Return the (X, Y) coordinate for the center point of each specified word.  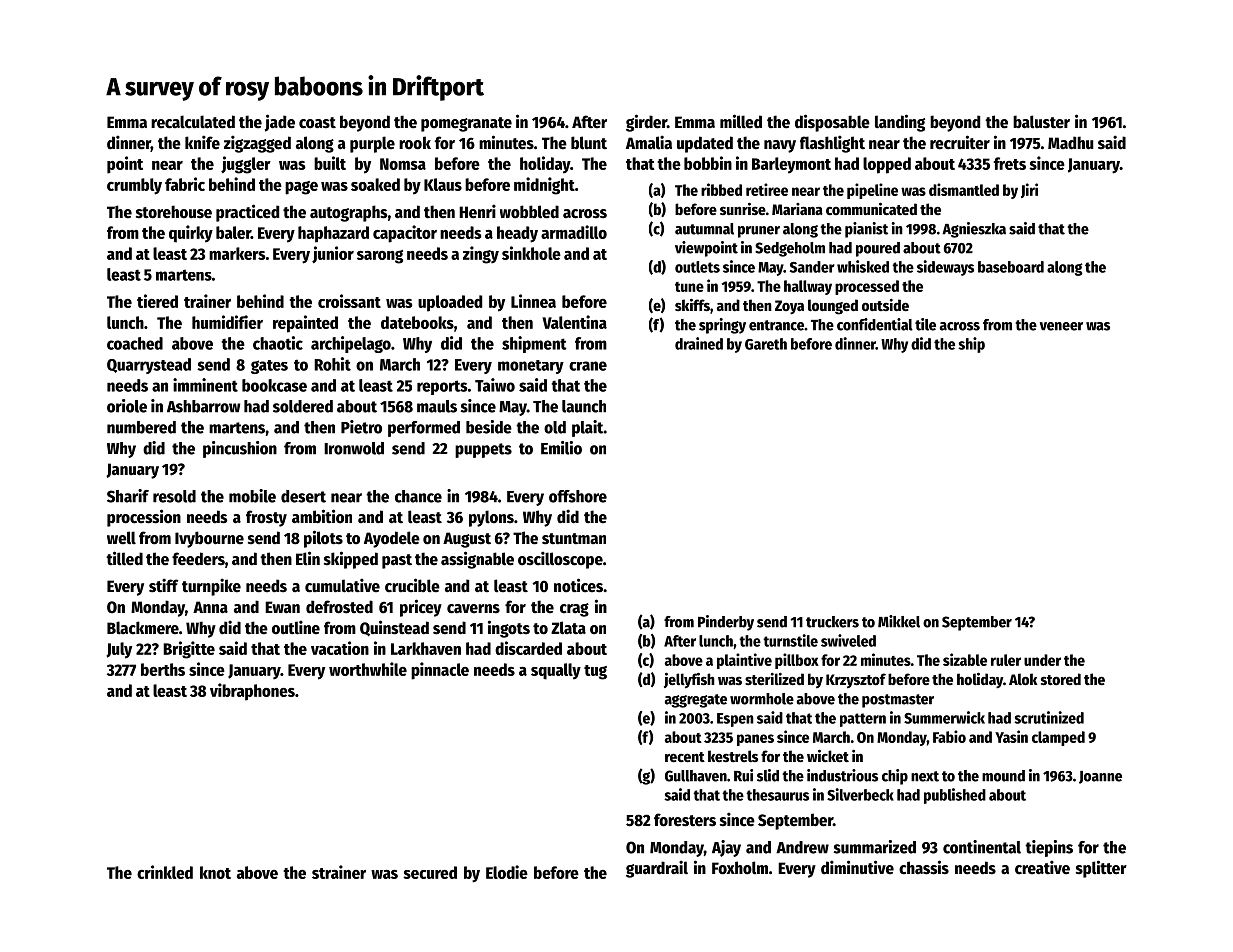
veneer (1061, 326)
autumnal (704, 229)
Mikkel (899, 621)
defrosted (339, 607)
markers (237, 253)
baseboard (1011, 267)
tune (689, 287)
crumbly (134, 186)
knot (215, 872)
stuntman (574, 539)
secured (430, 872)
